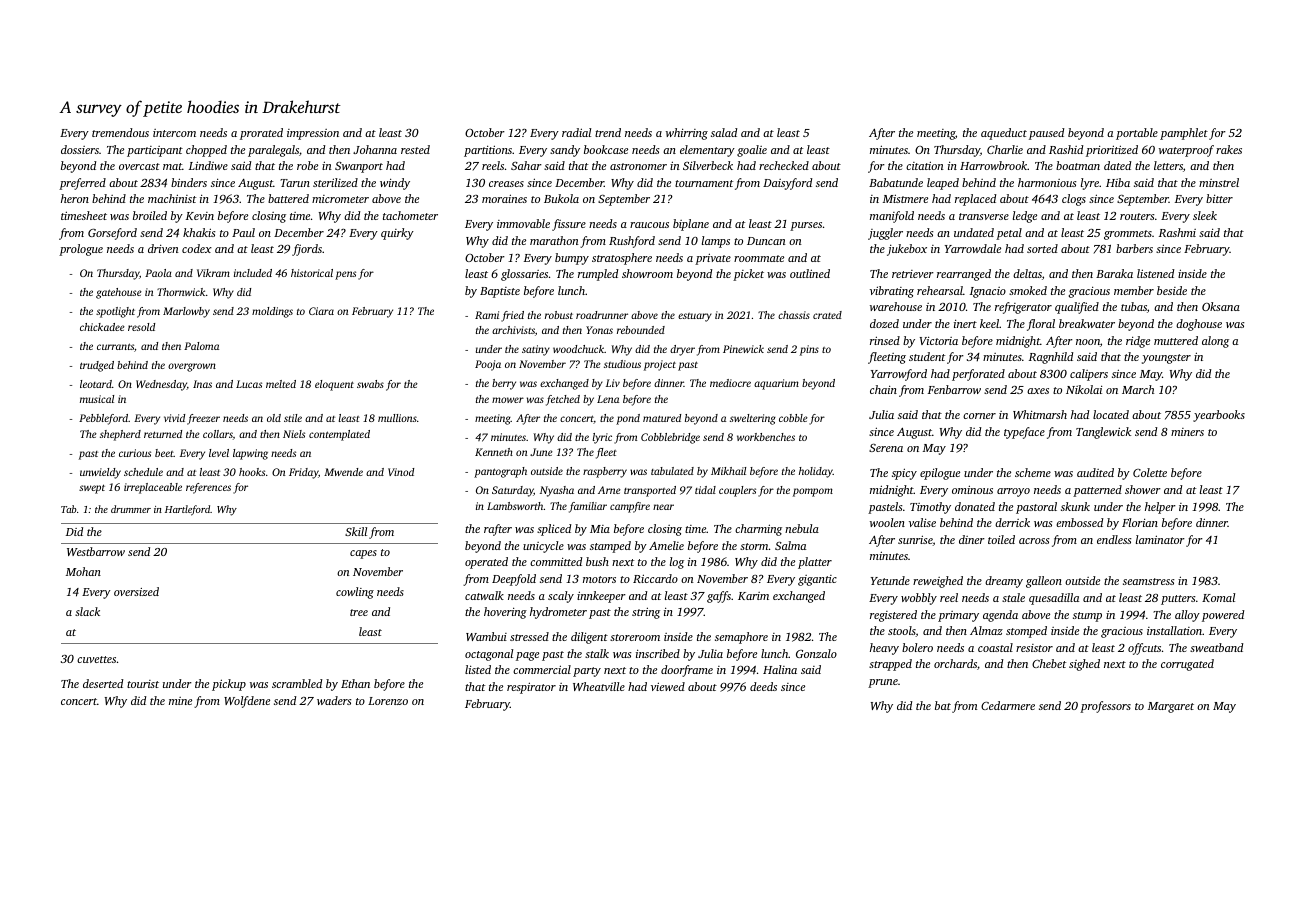 Image resolution: width=1308 pixels, height=924 pixels. What do you see at coordinates (293, 418) in the image?
I see `stile` at bounding box center [293, 418].
